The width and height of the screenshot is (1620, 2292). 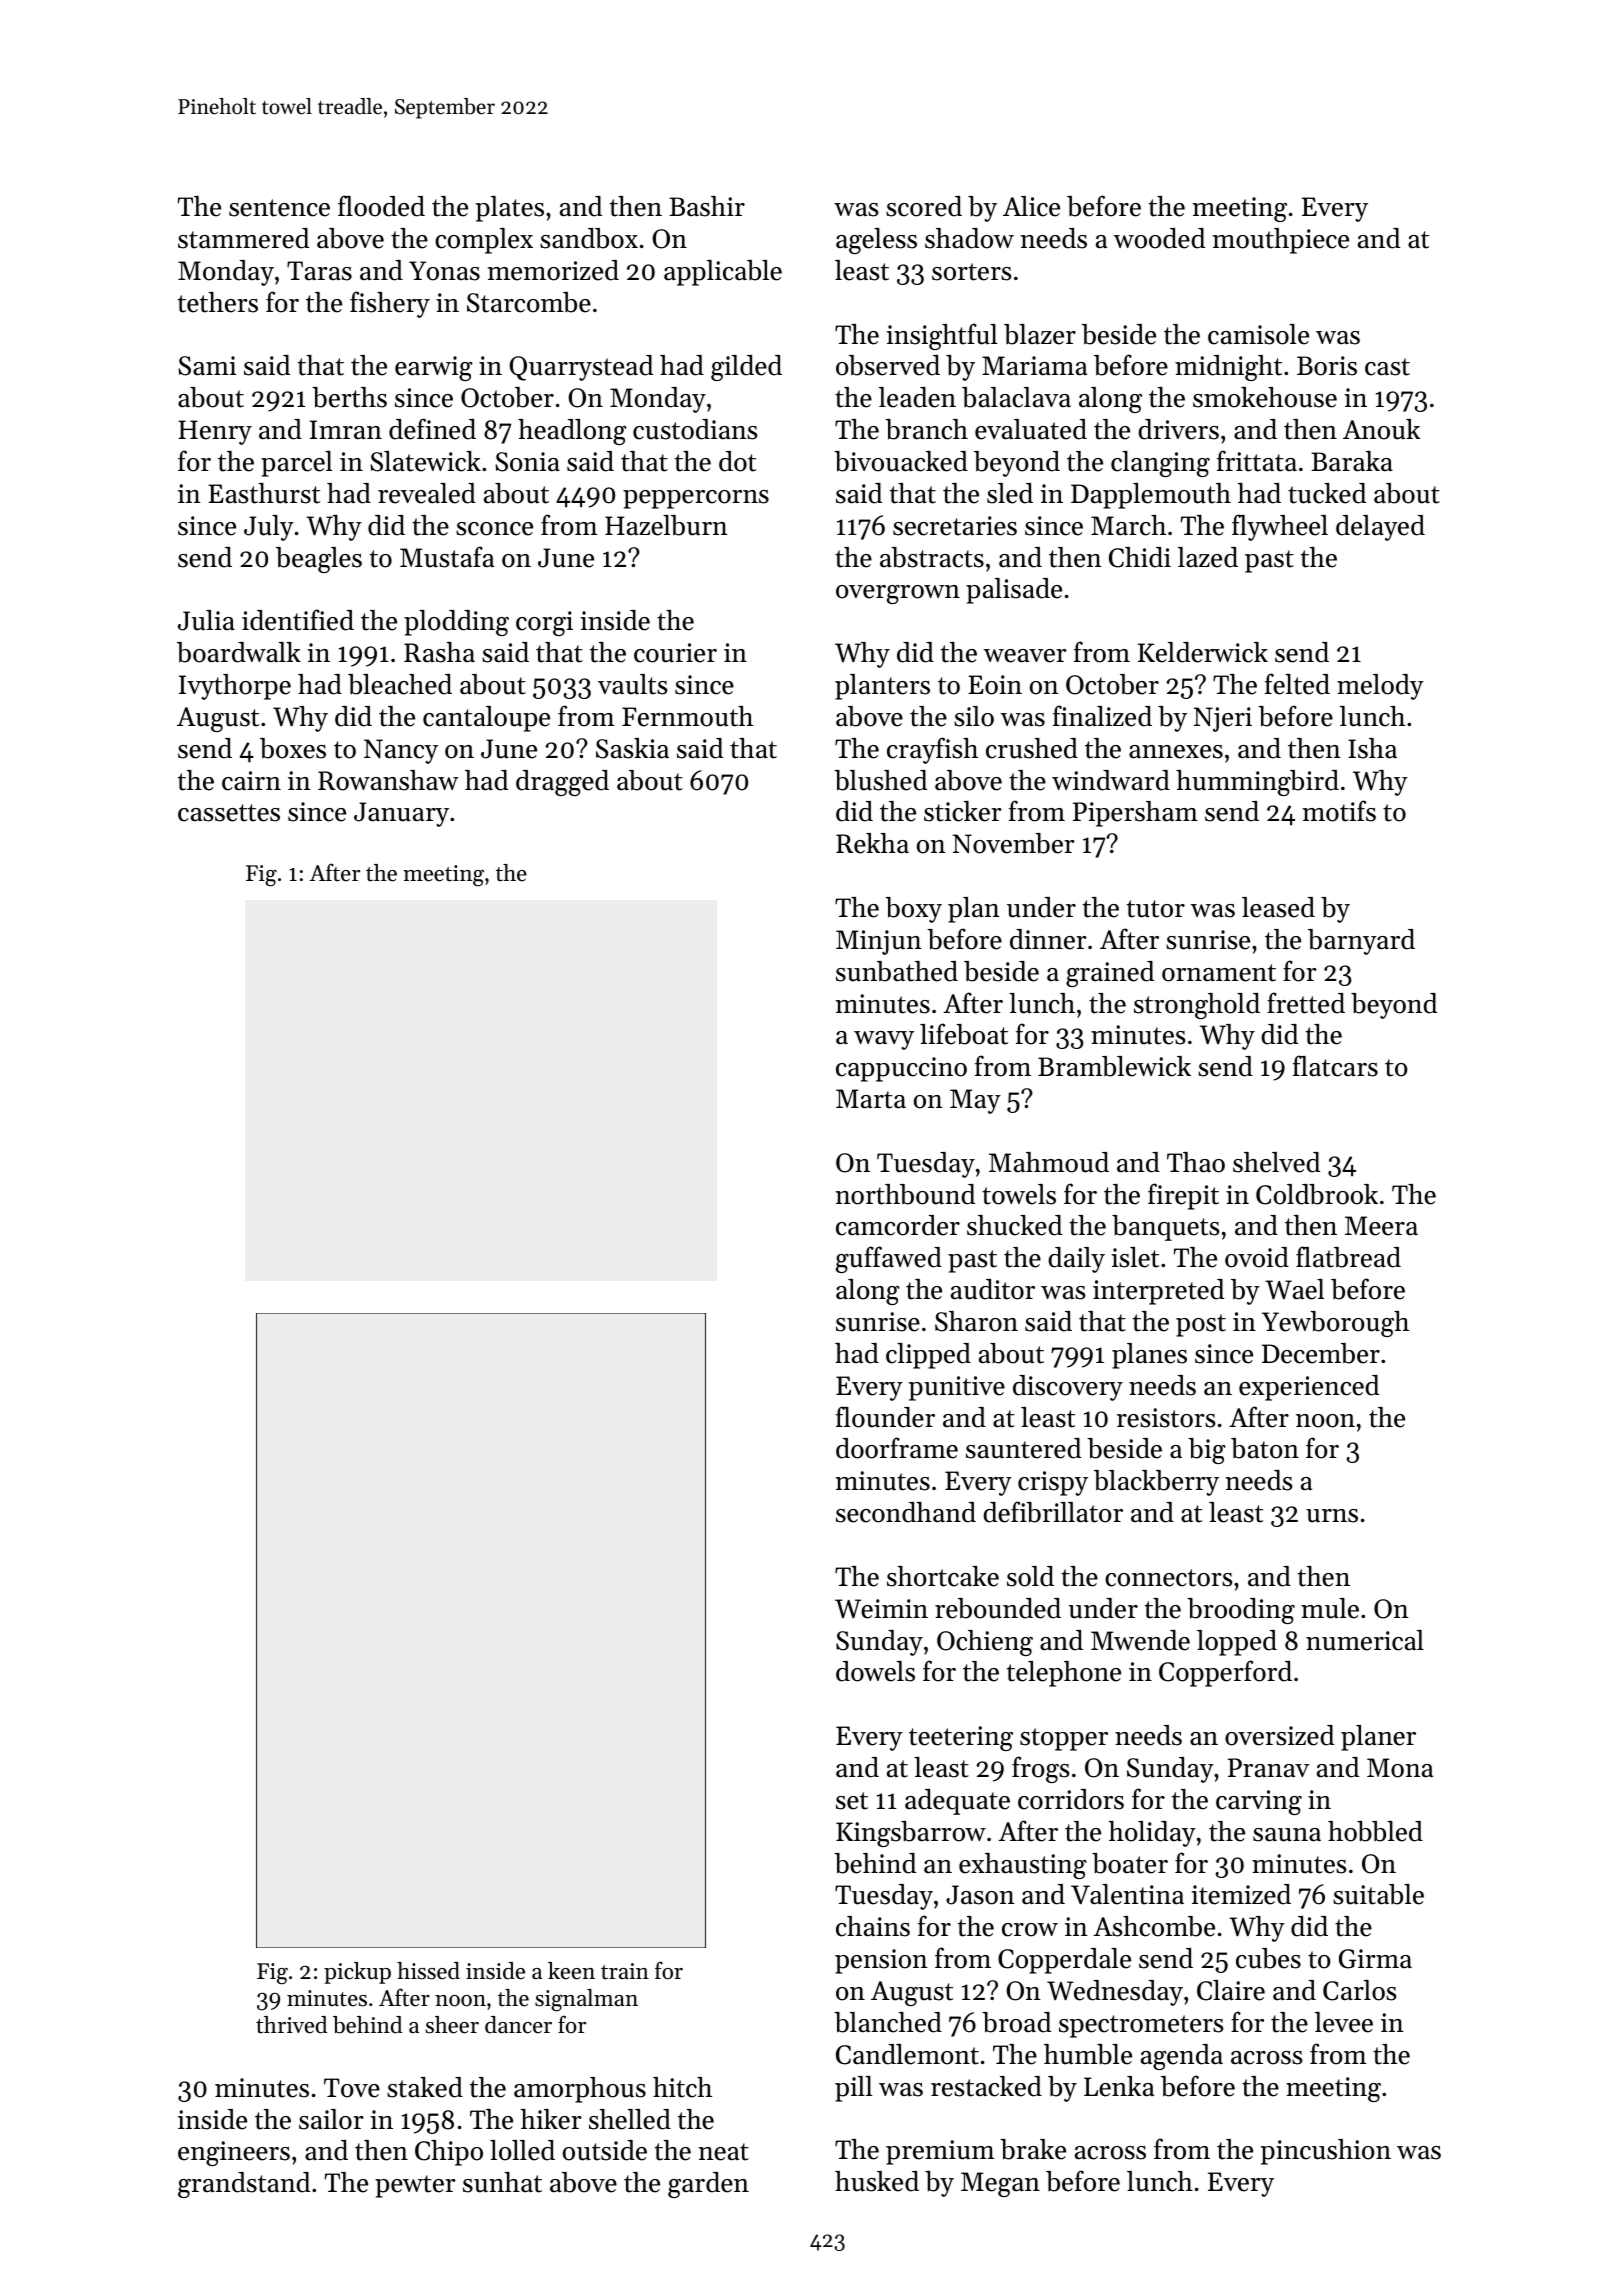 I want to click on bivouacked, so click(x=901, y=461).
